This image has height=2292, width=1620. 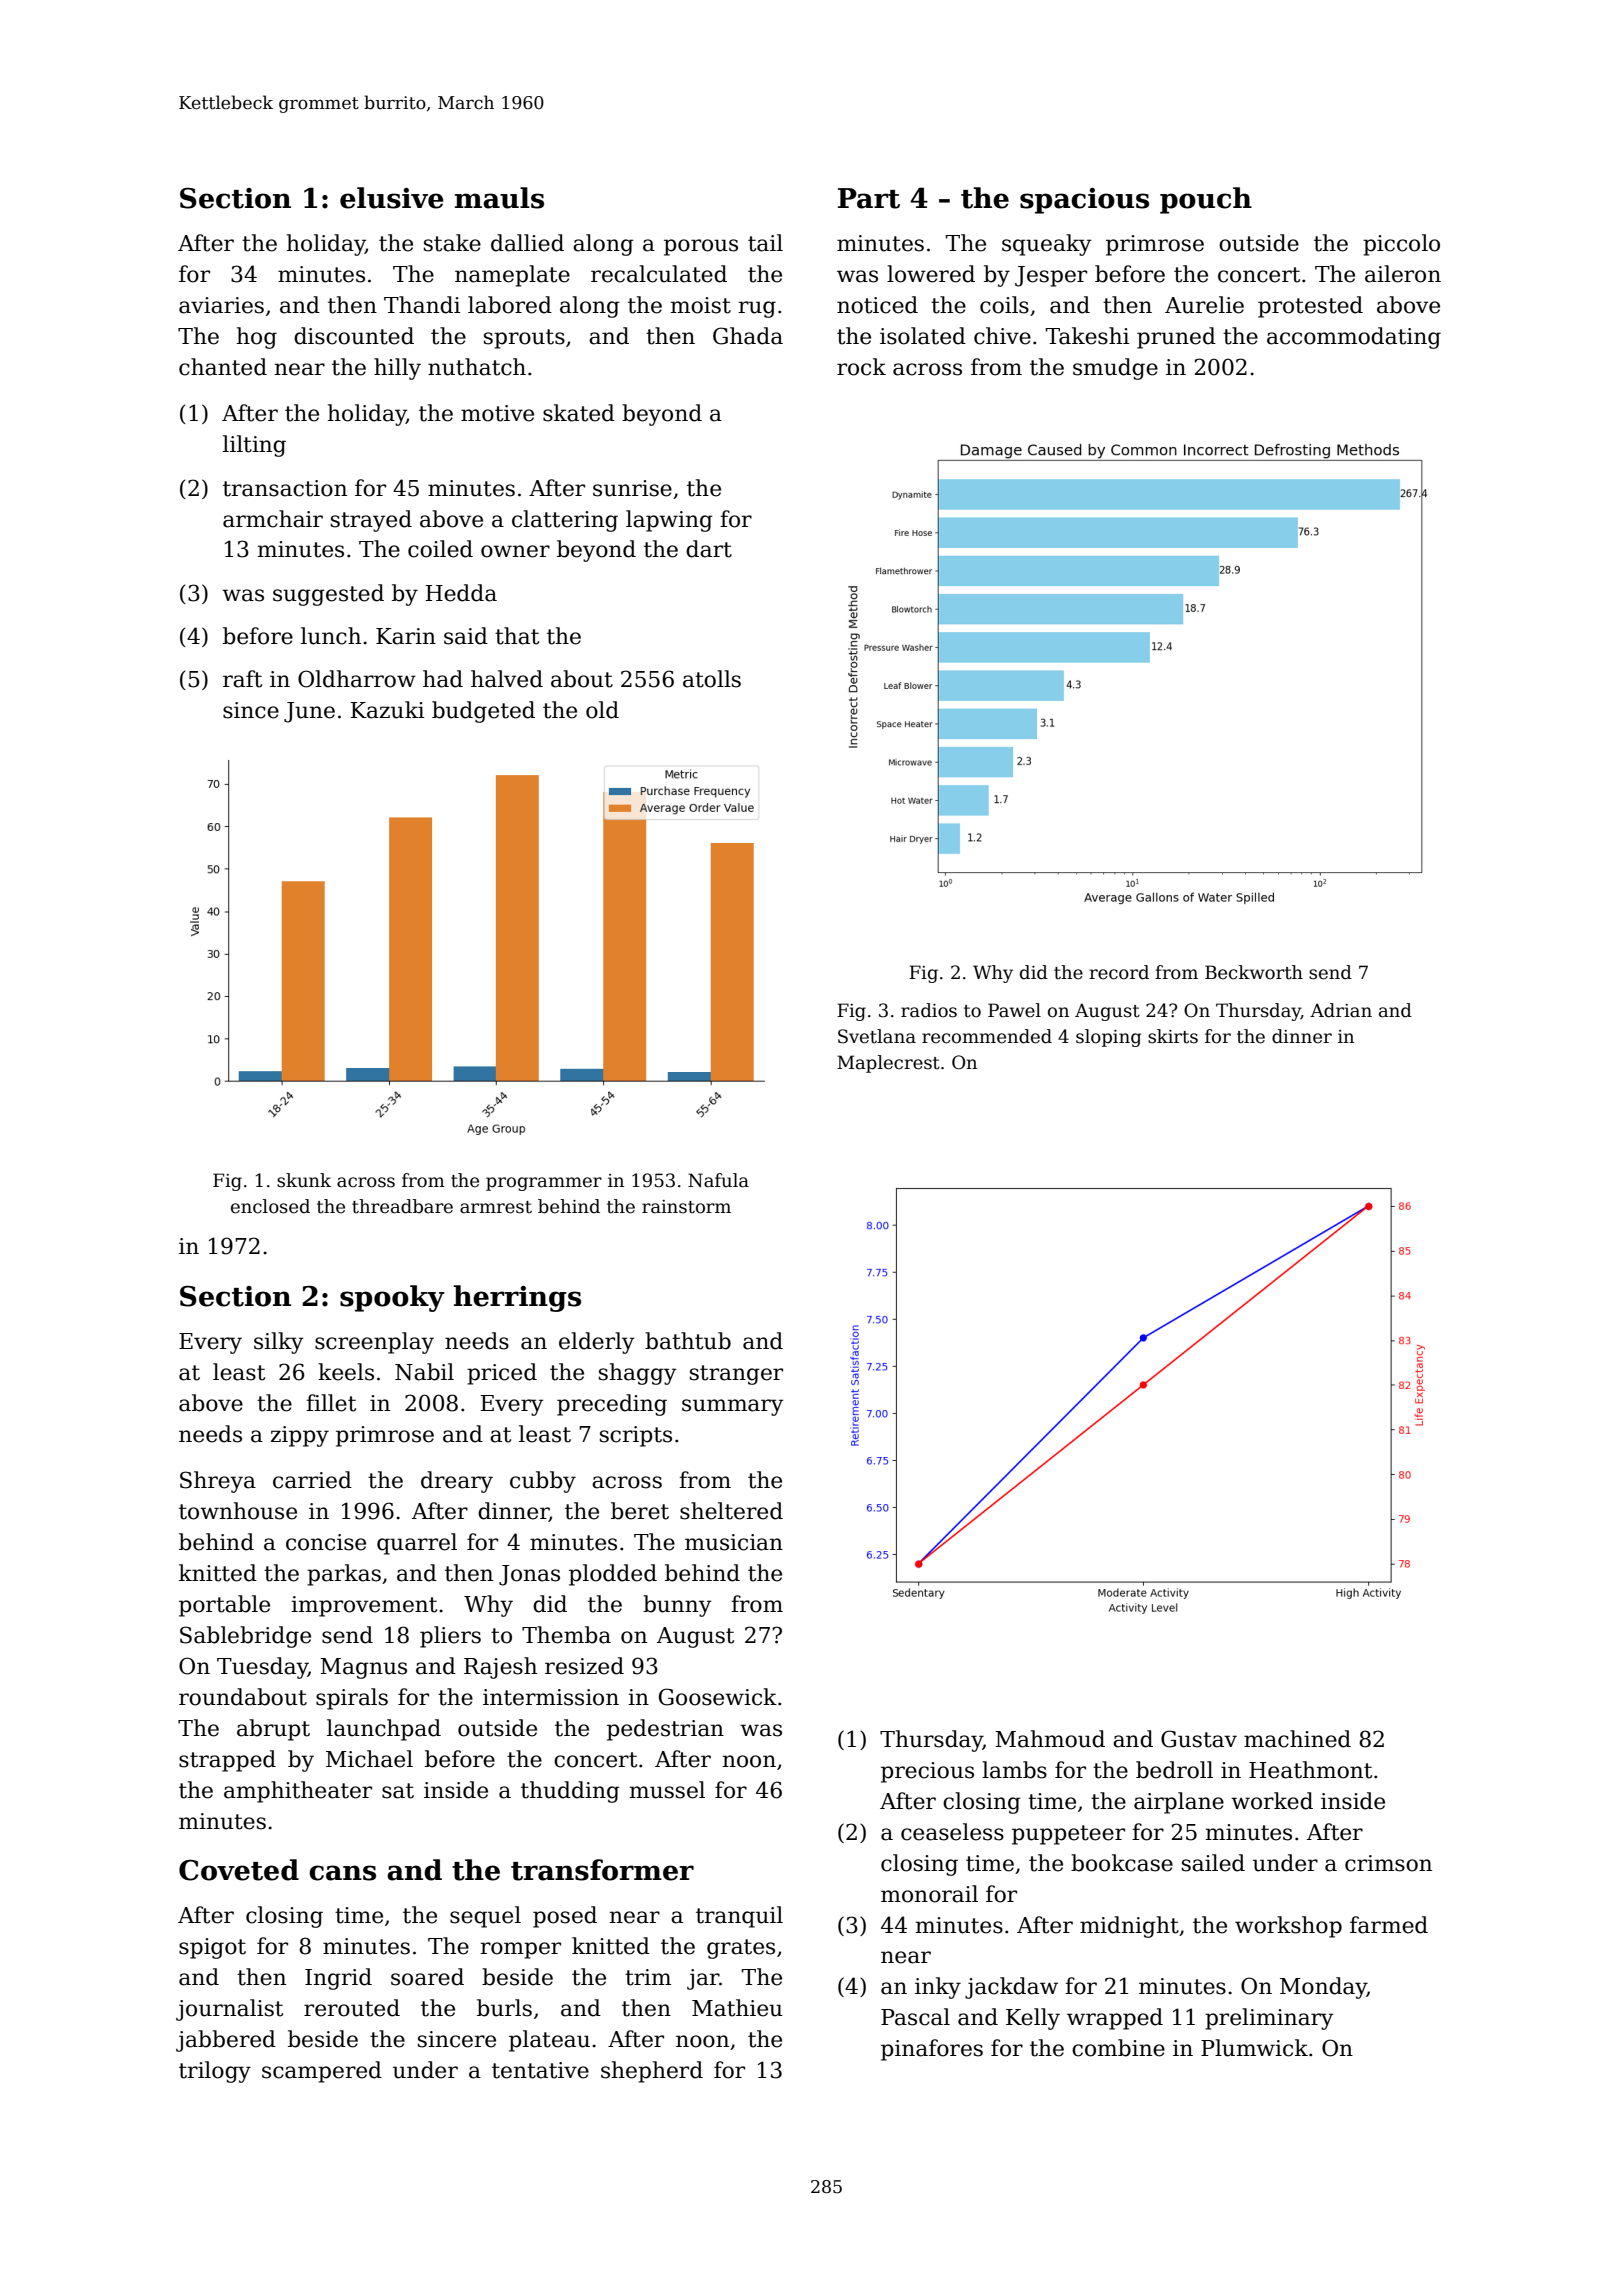 What do you see at coordinates (701, 247) in the image?
I see `porous` at bounding box center [701, 247].
